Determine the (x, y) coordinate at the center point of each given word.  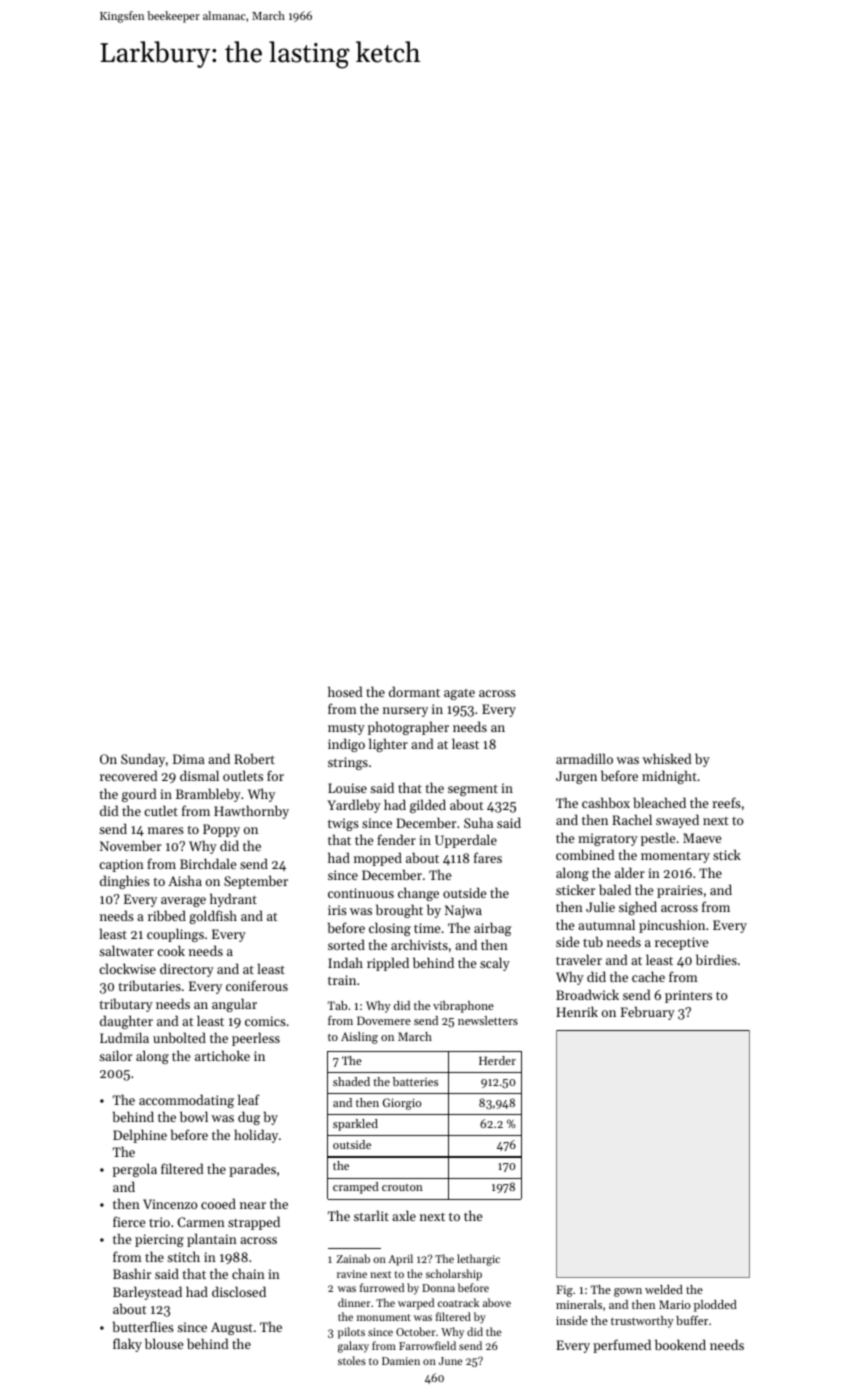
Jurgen (576, 777)
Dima (189, 759)
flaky (127, 1345)
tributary (126, 1005)
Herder (497, 1060)
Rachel (632, 819)
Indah (345, 962)
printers (688, 996)
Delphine (140, 1136)
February (647, 1013)
